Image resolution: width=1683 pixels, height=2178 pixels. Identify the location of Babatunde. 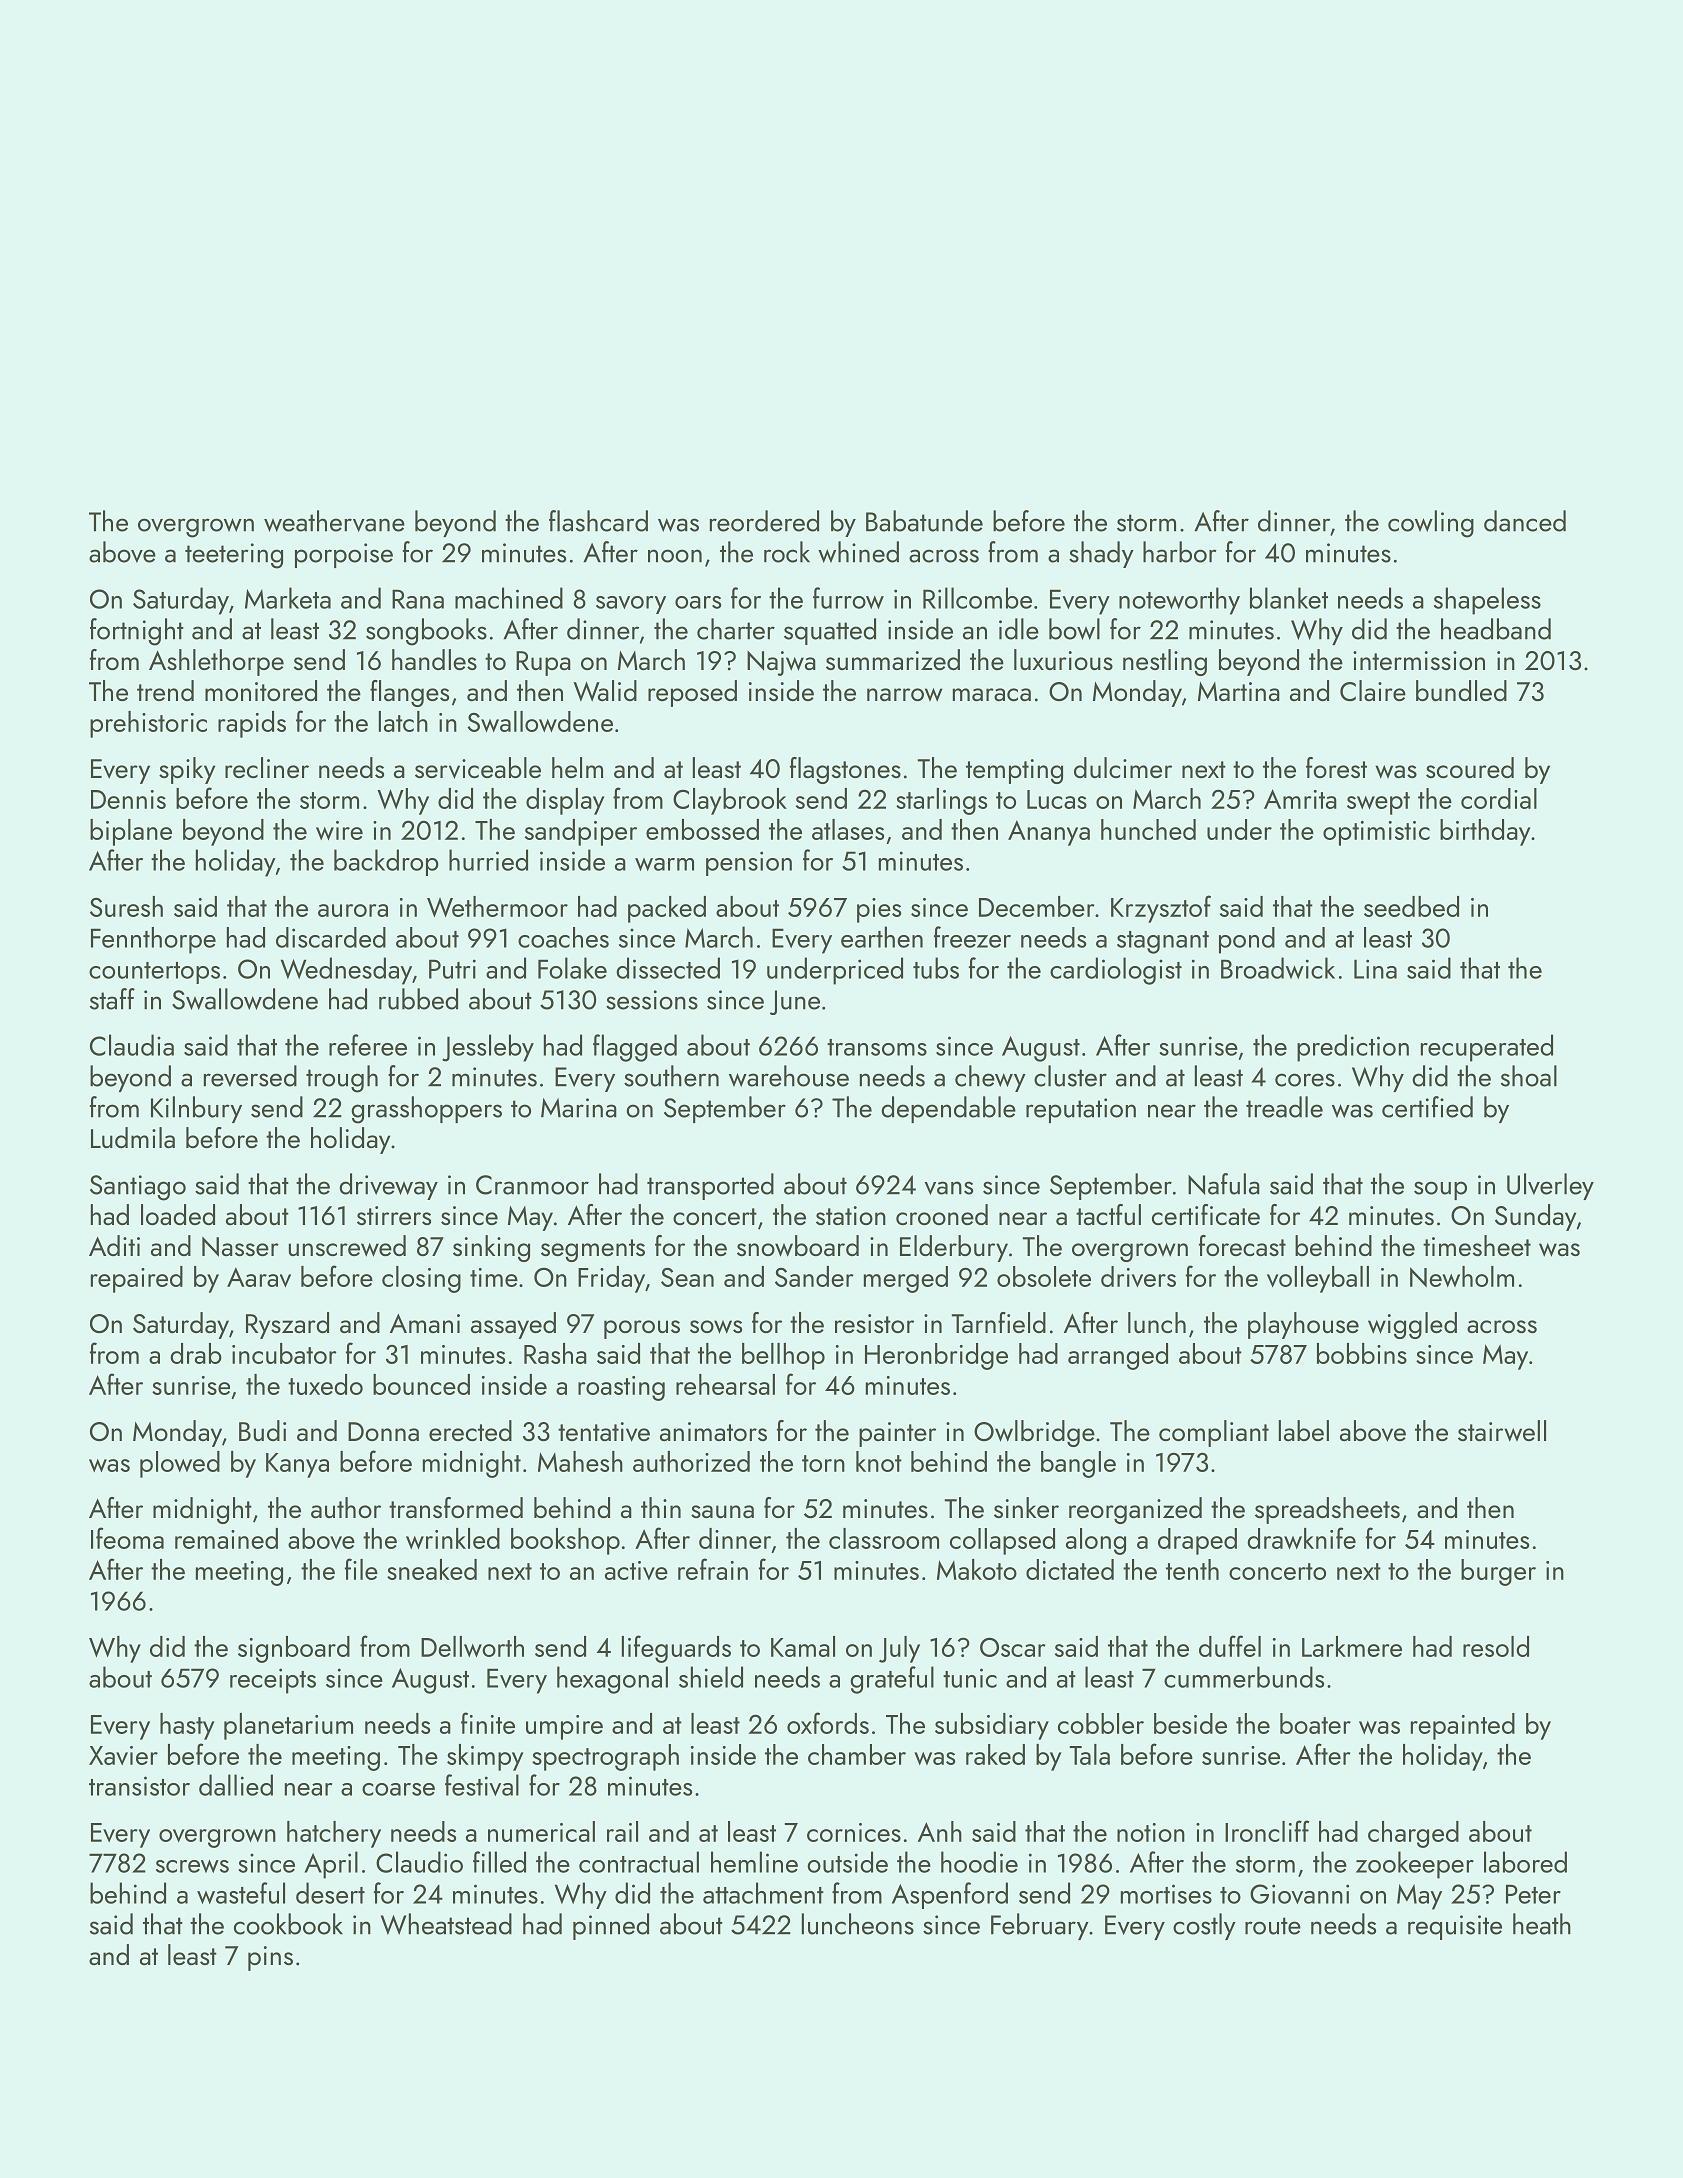
(924, 521).
